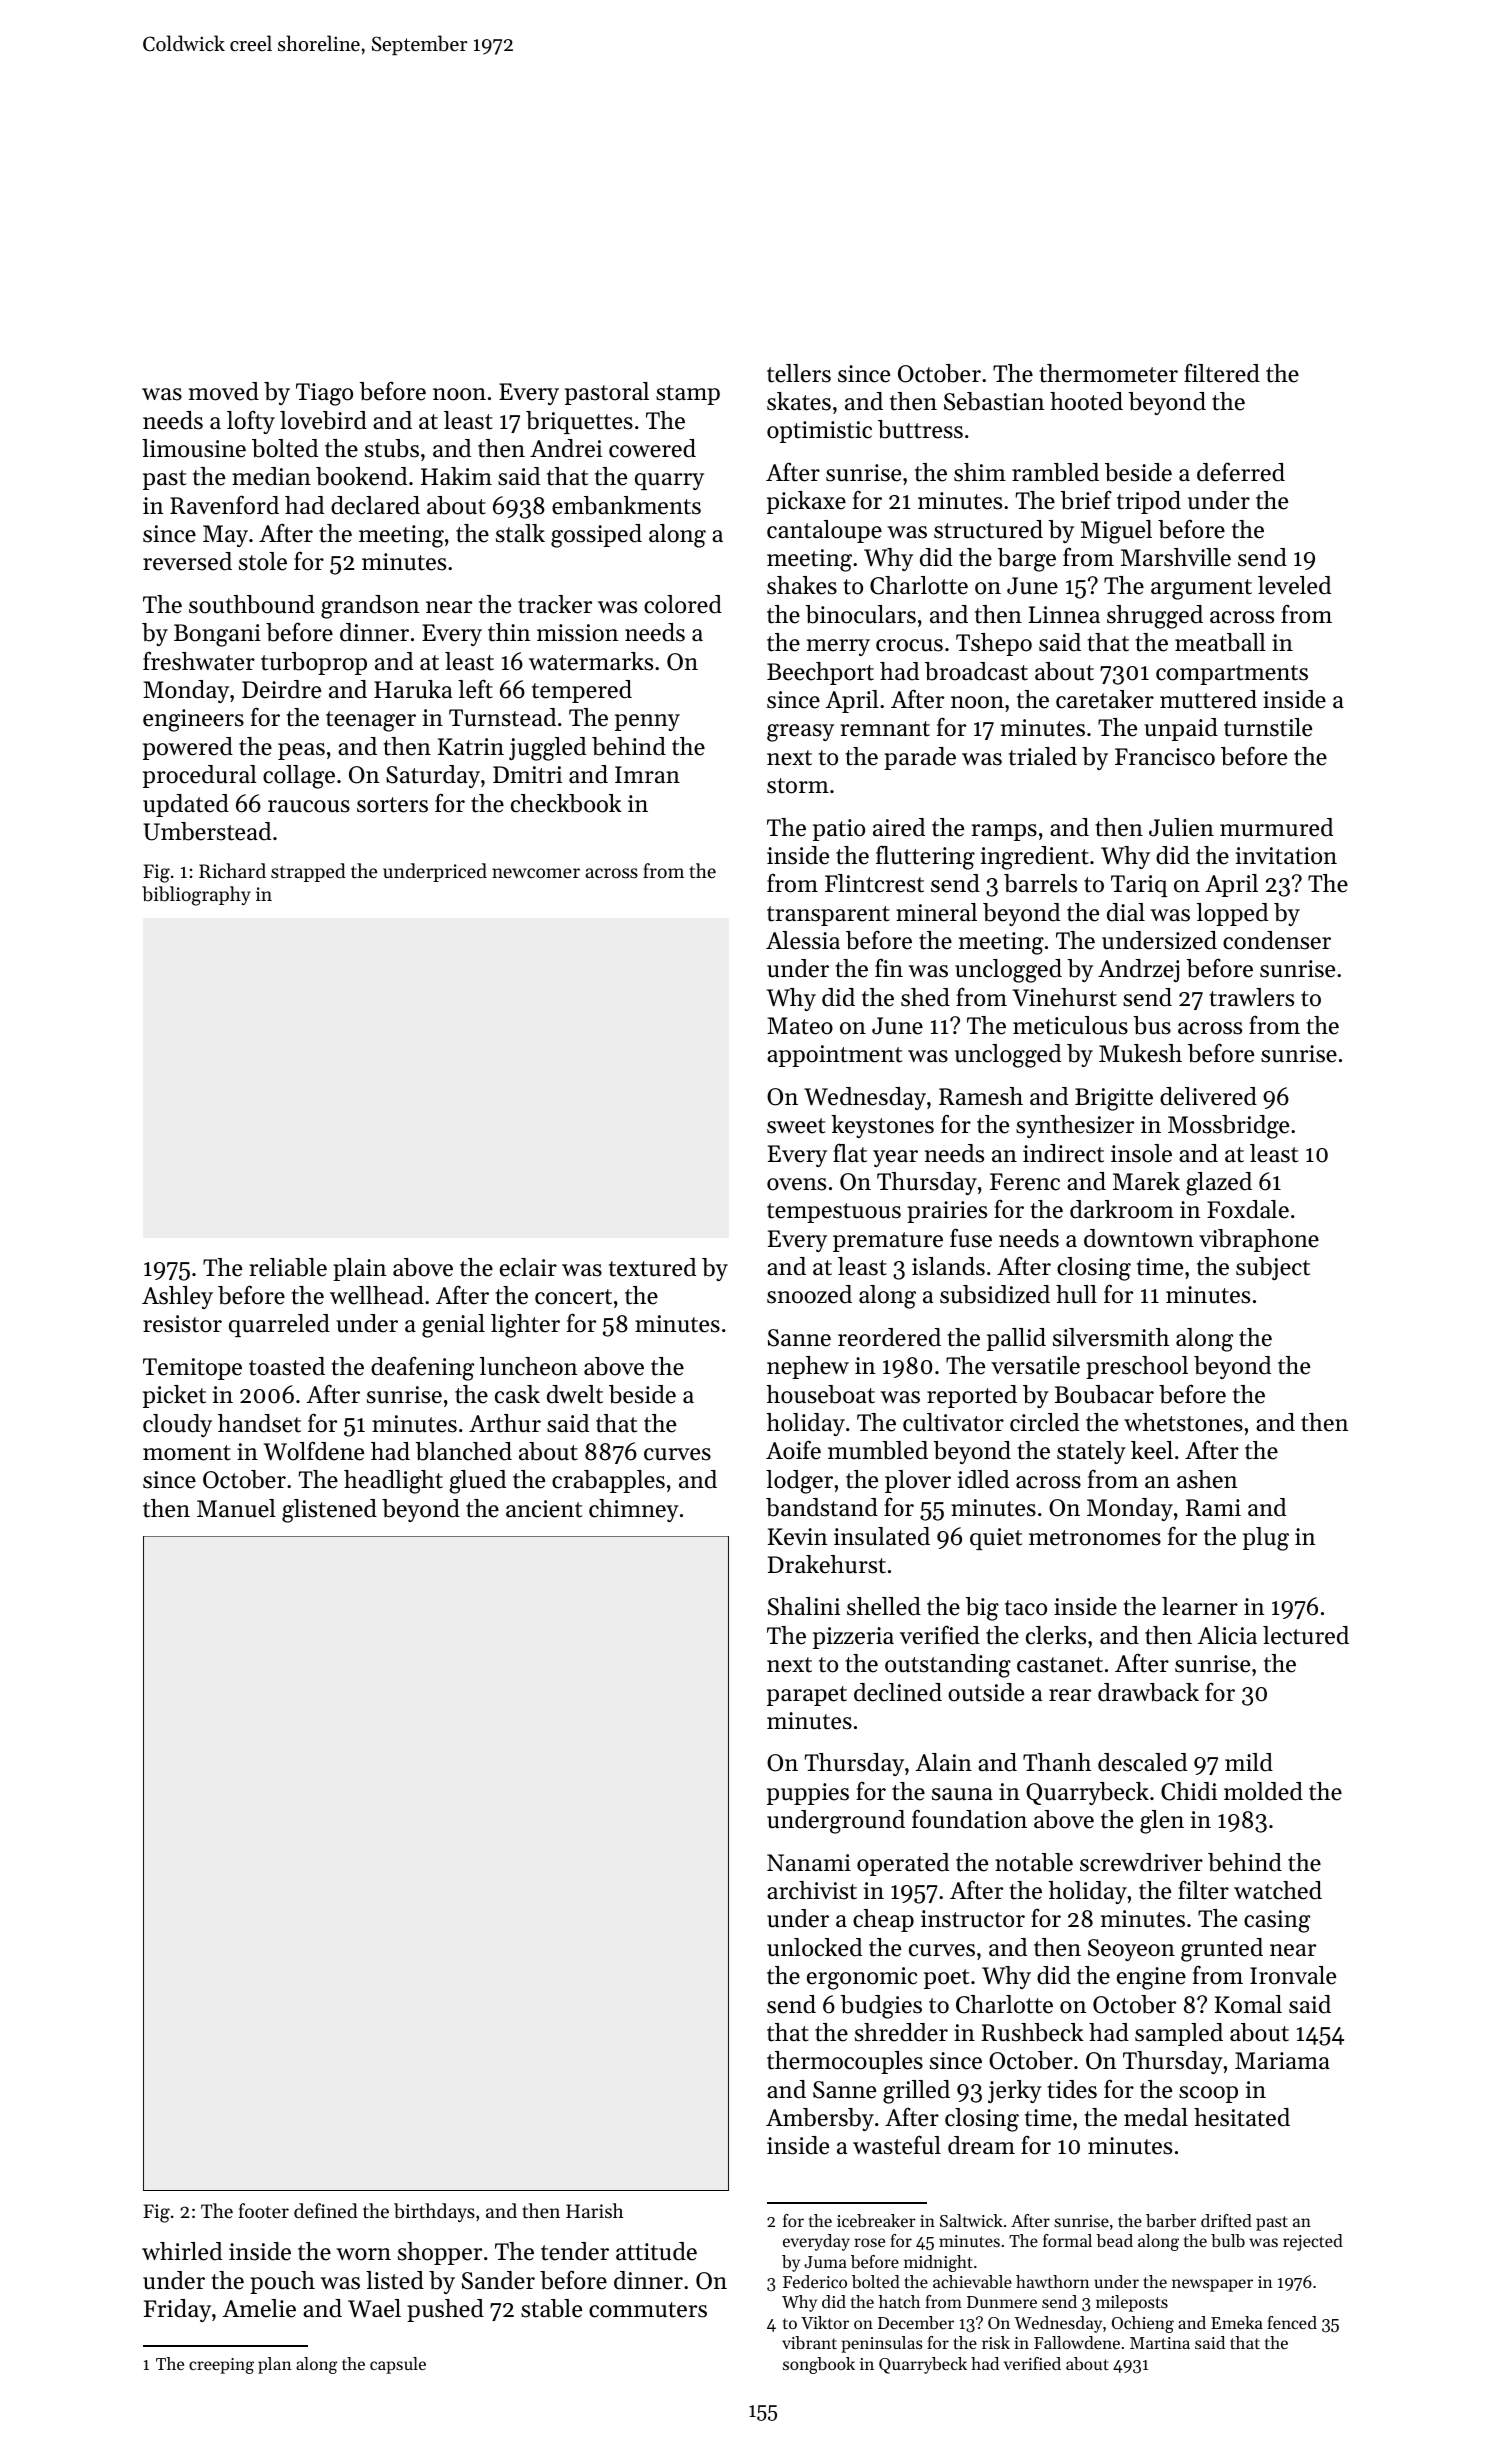 This page has height=2464, width=1496. I want to click on molded, so click(1263, 1791).
